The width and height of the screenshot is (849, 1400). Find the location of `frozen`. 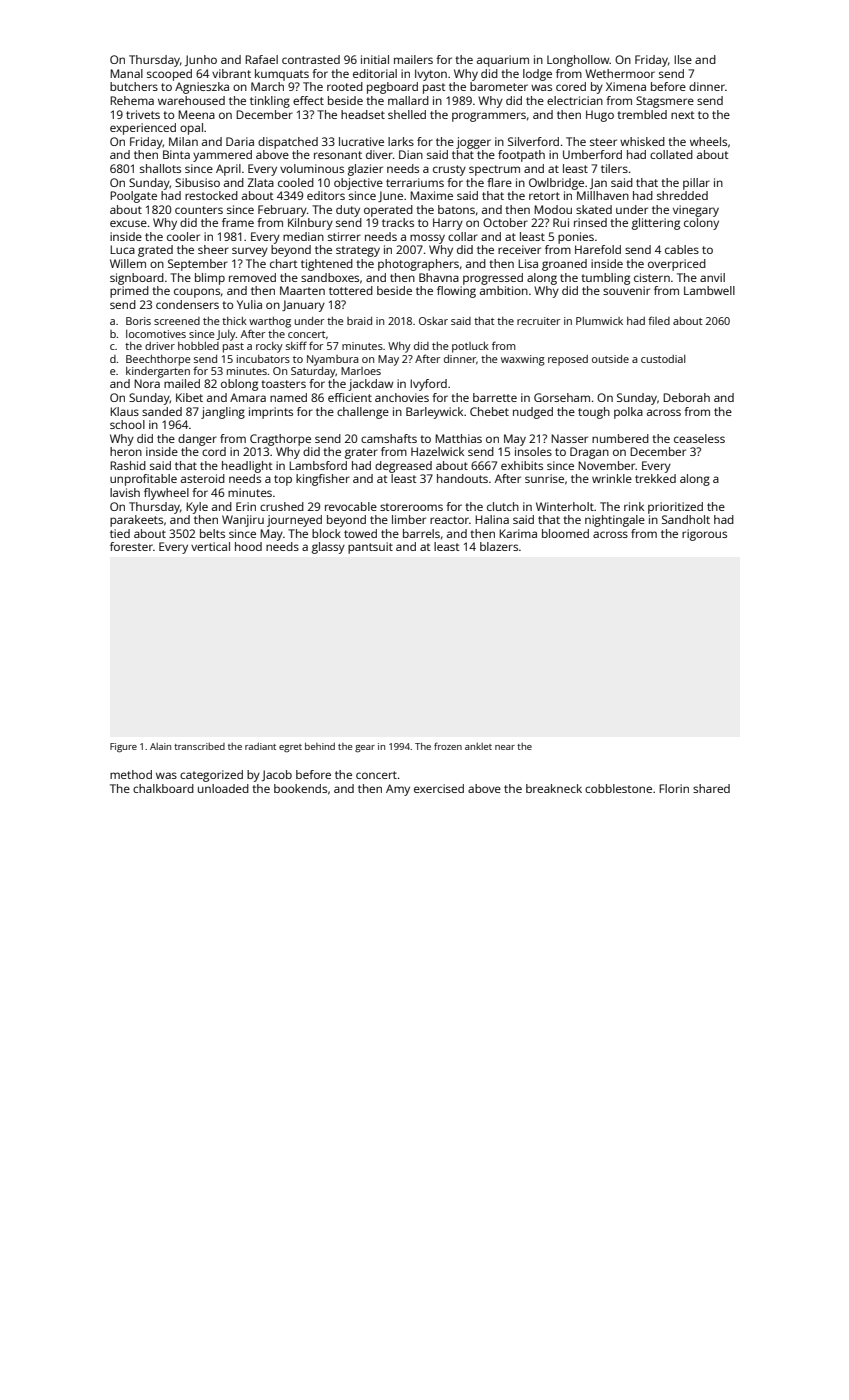

frozen is located at coordinates (448, 746).
